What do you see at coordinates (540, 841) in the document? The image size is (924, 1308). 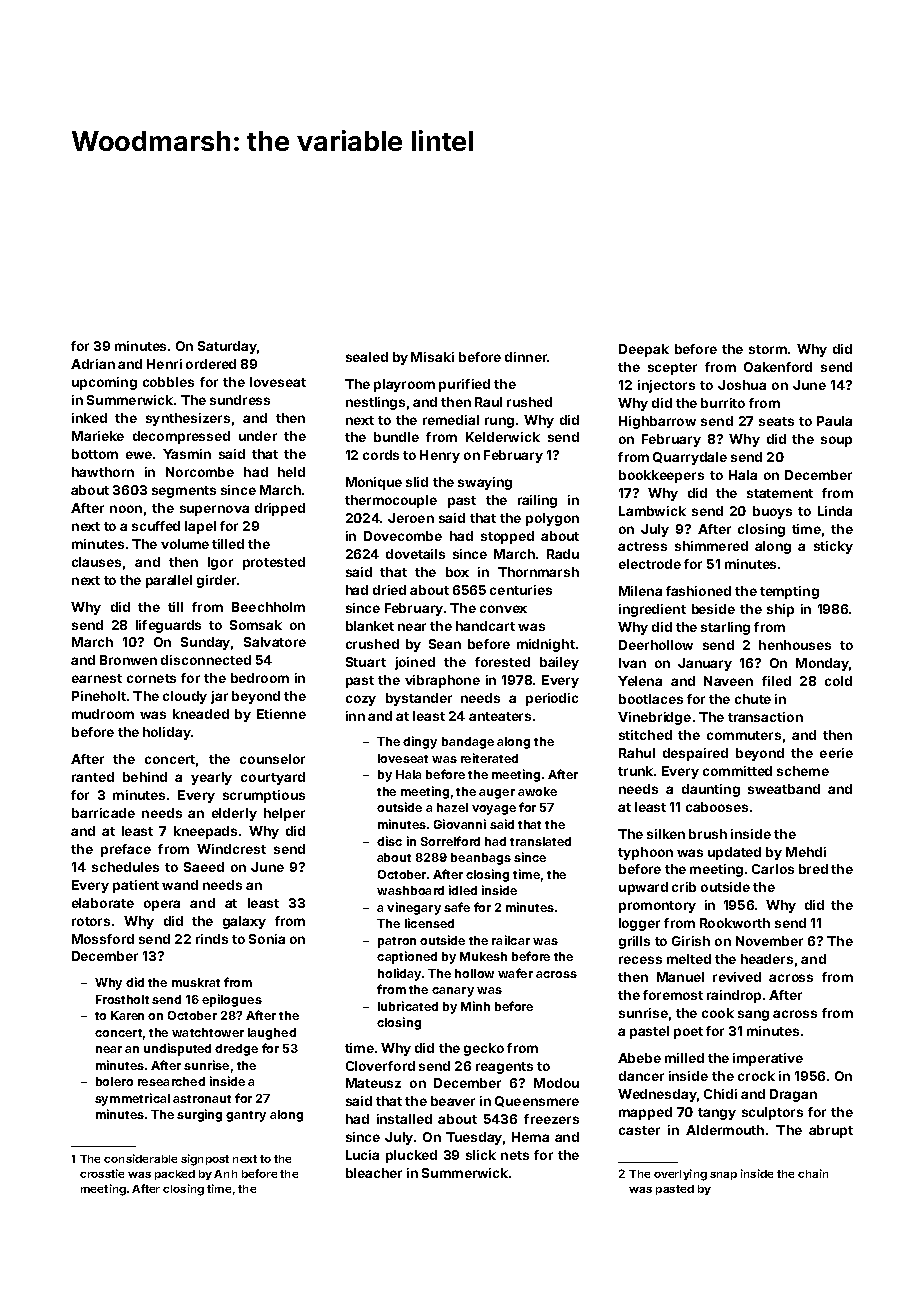 I see `translated` at bounding box center [540, 841].
